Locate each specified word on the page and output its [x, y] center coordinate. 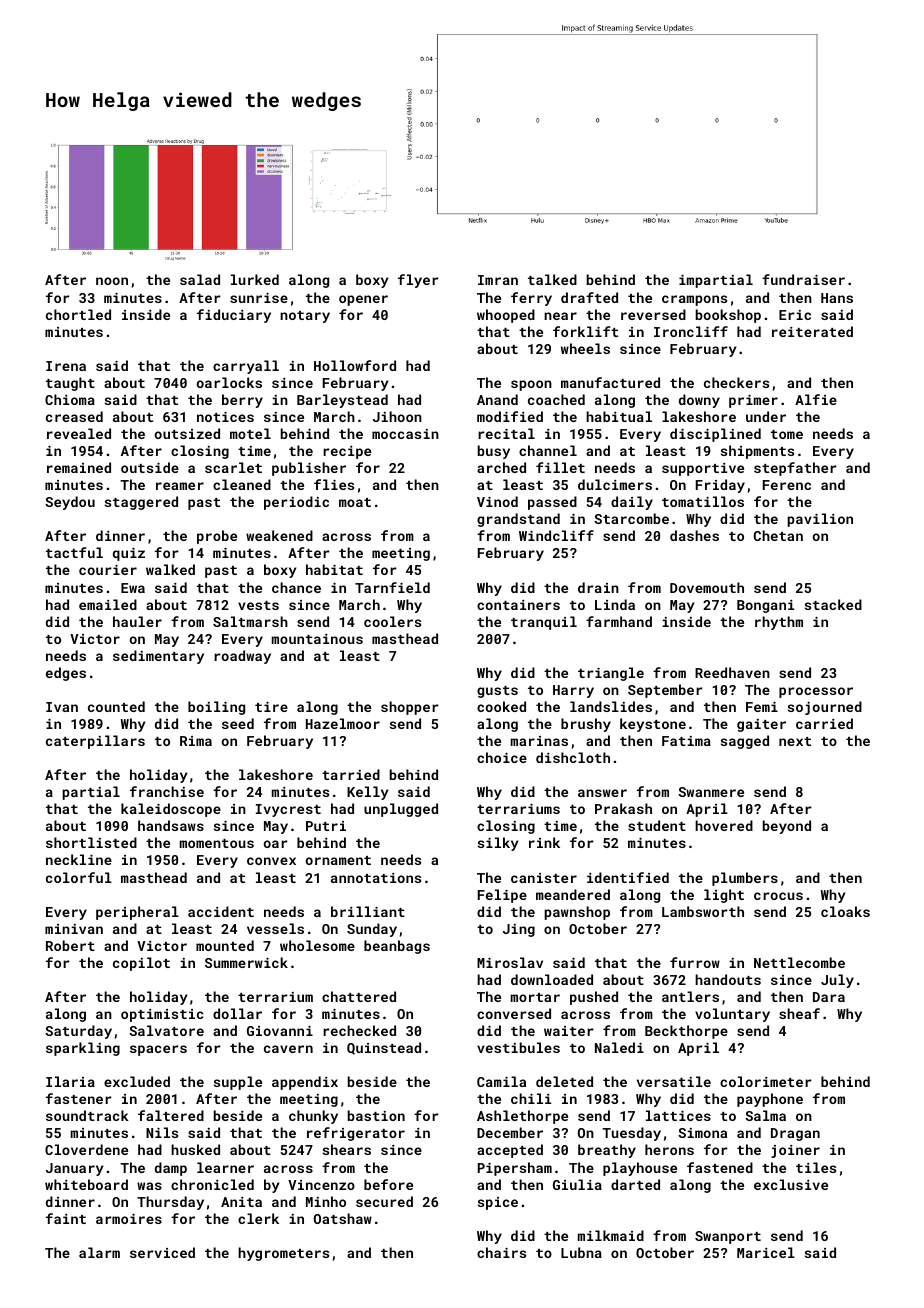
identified [628, 877]
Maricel [766, 1252]
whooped [506, 316]
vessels [275, 928]
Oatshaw [343, 1218]
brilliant [368, 911]
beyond [787, 827]
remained [79, 467]
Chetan [778, 535]
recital [506, 433]
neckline [79, 859]
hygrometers [283, 1254]
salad [200, 279]
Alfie [816, 399]
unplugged [401, 810]
